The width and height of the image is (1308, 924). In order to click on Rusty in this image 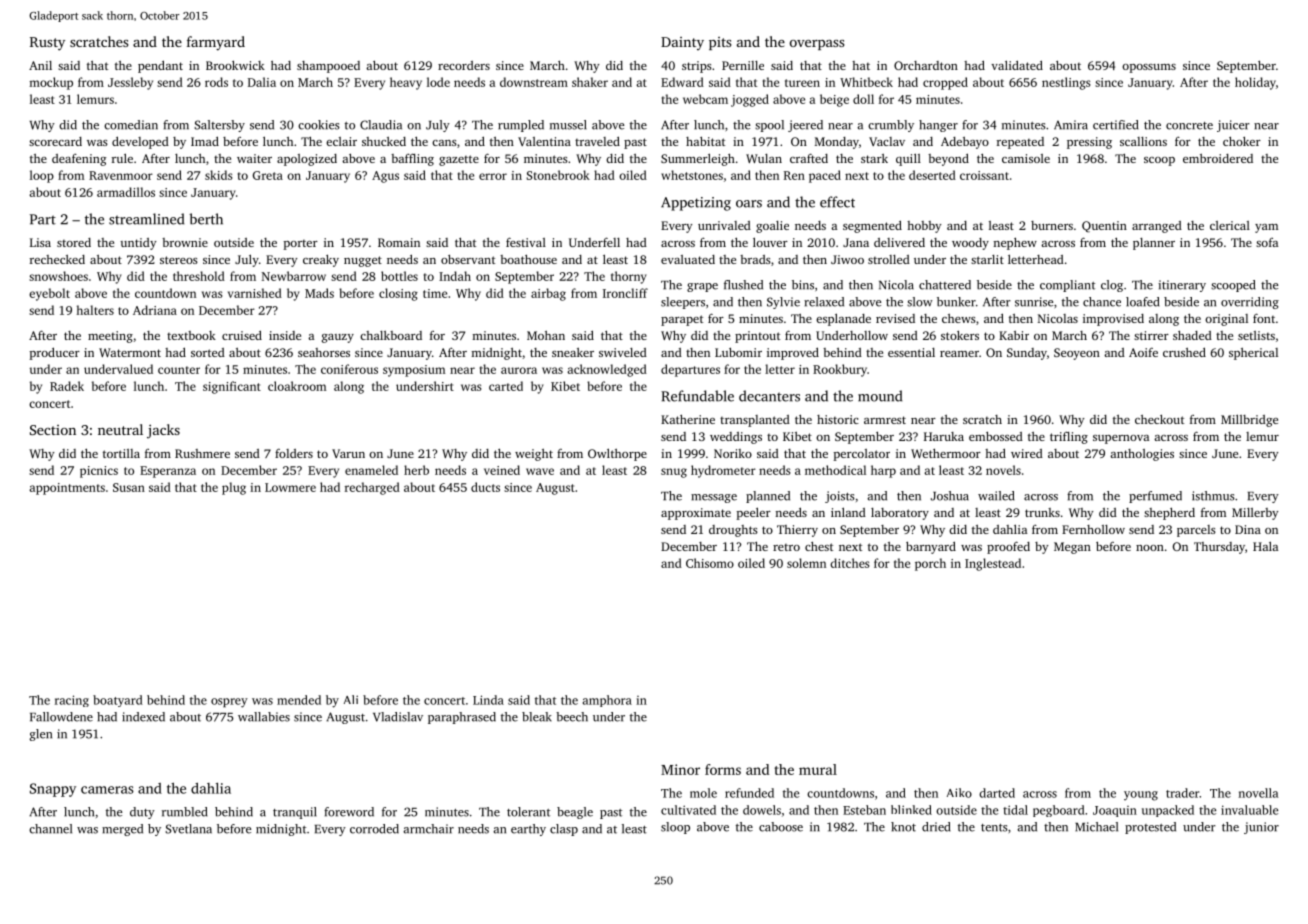, I will do `click(47, 44)`.
